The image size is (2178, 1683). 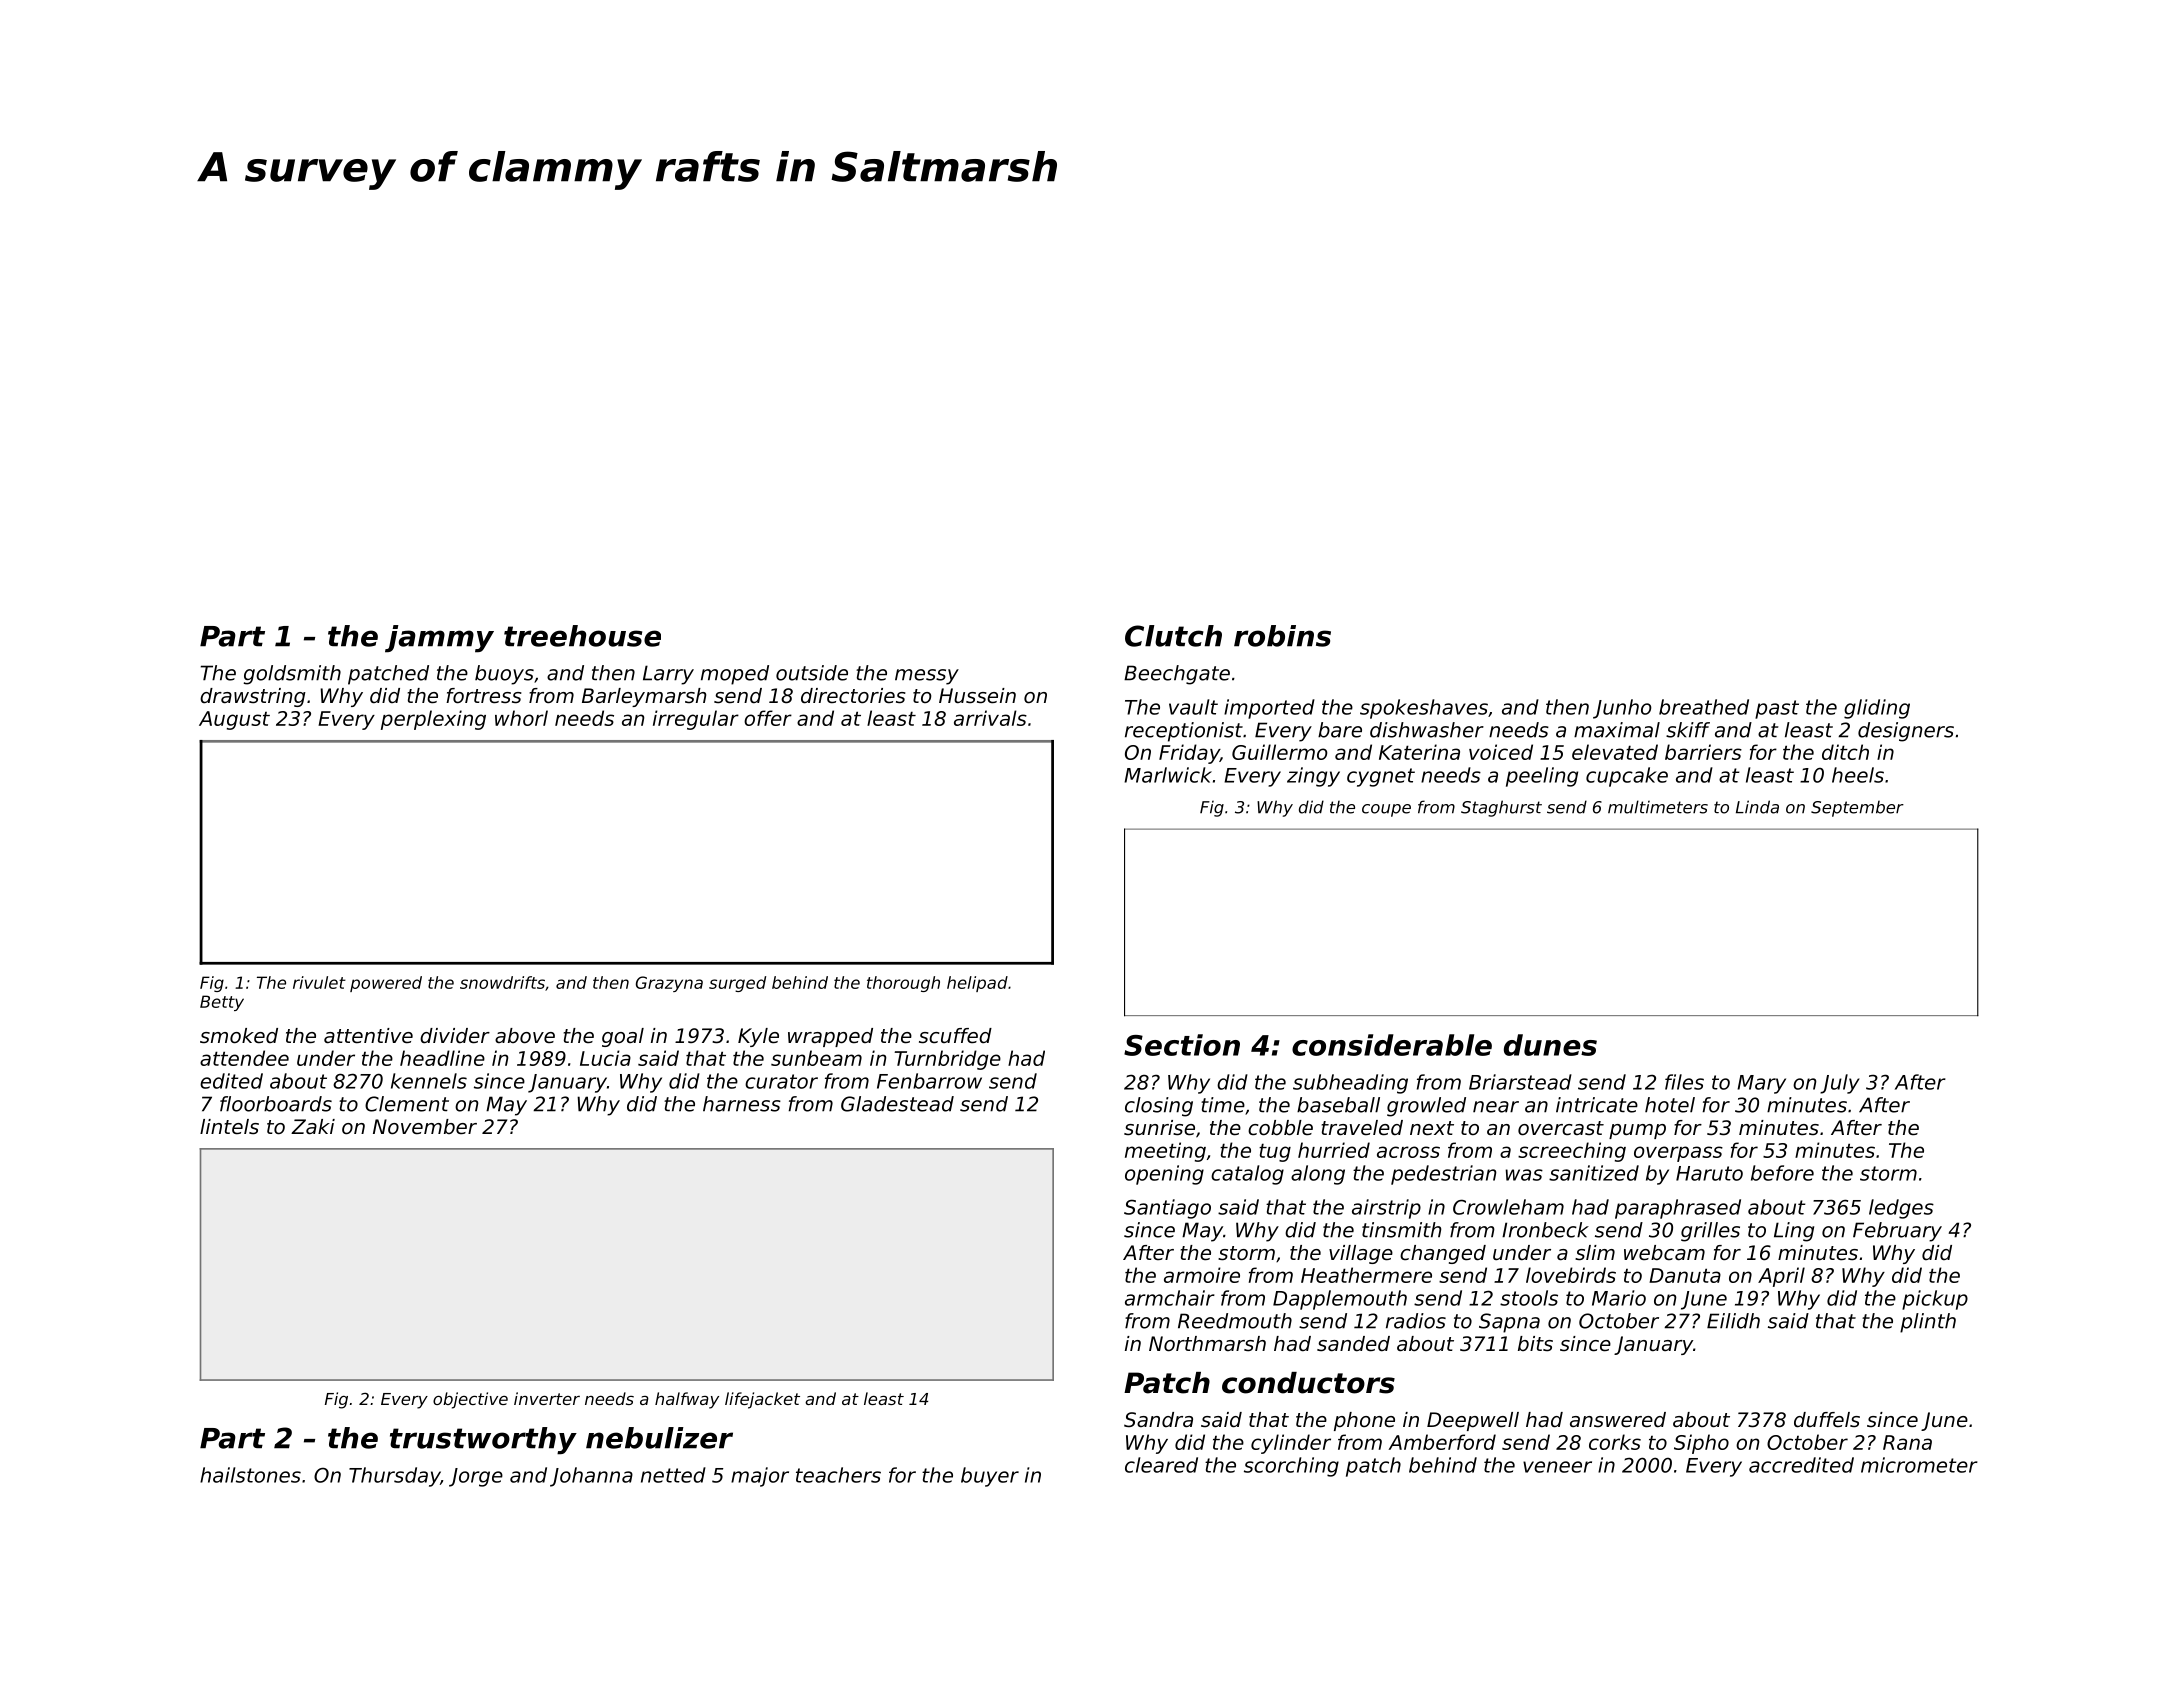 What do you see at coordinates (1282, 636) in the screenshot?
I see `robins` at bounding box center [1282, 636].
